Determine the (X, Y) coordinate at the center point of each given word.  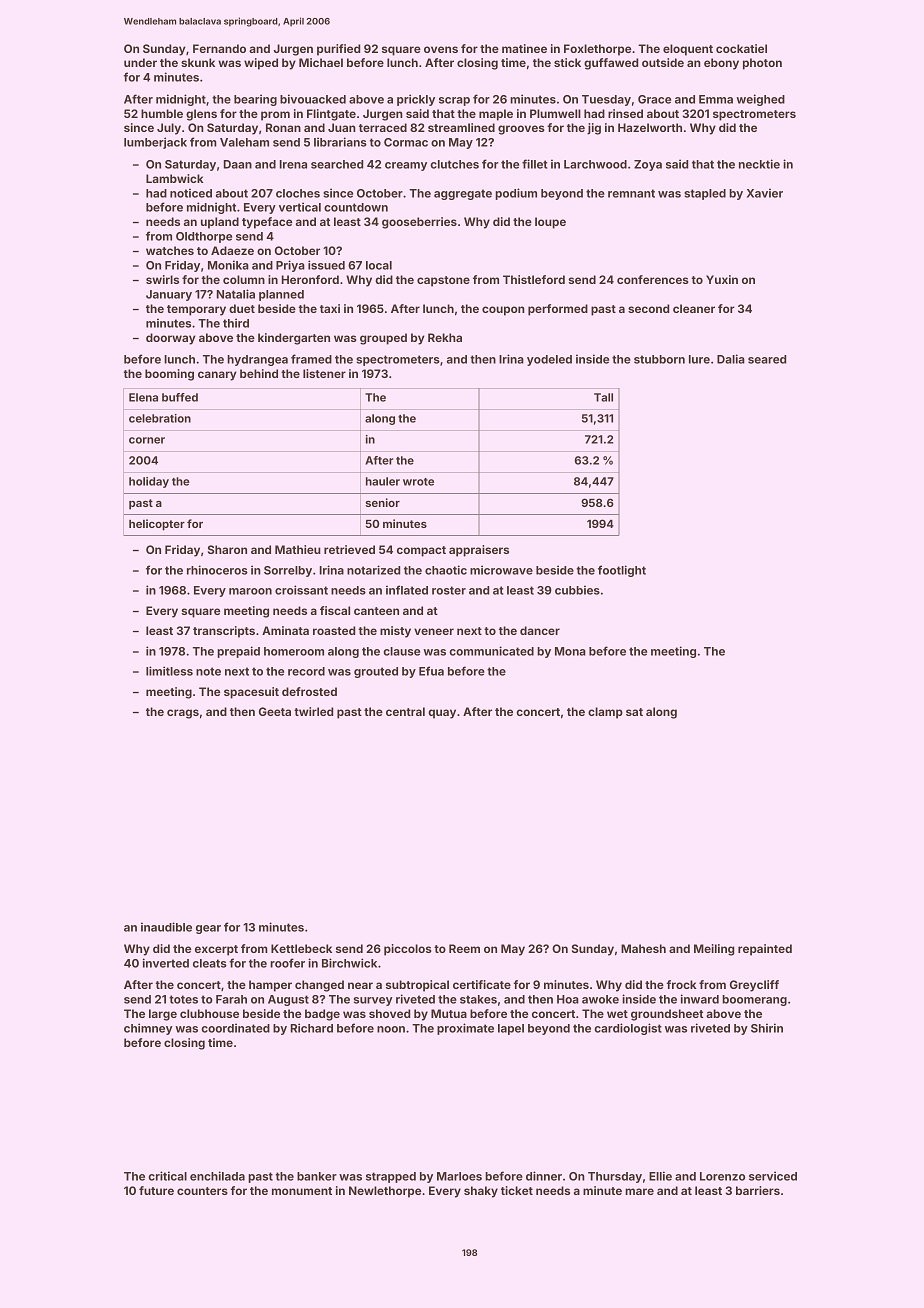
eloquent (688, 50)
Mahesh (643, 948)
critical (167, 1176)
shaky (481, 1192)
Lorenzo (722, 1176)
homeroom (294, 651)
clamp (605, 713)
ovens (441, 49)
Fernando (219, 48)
